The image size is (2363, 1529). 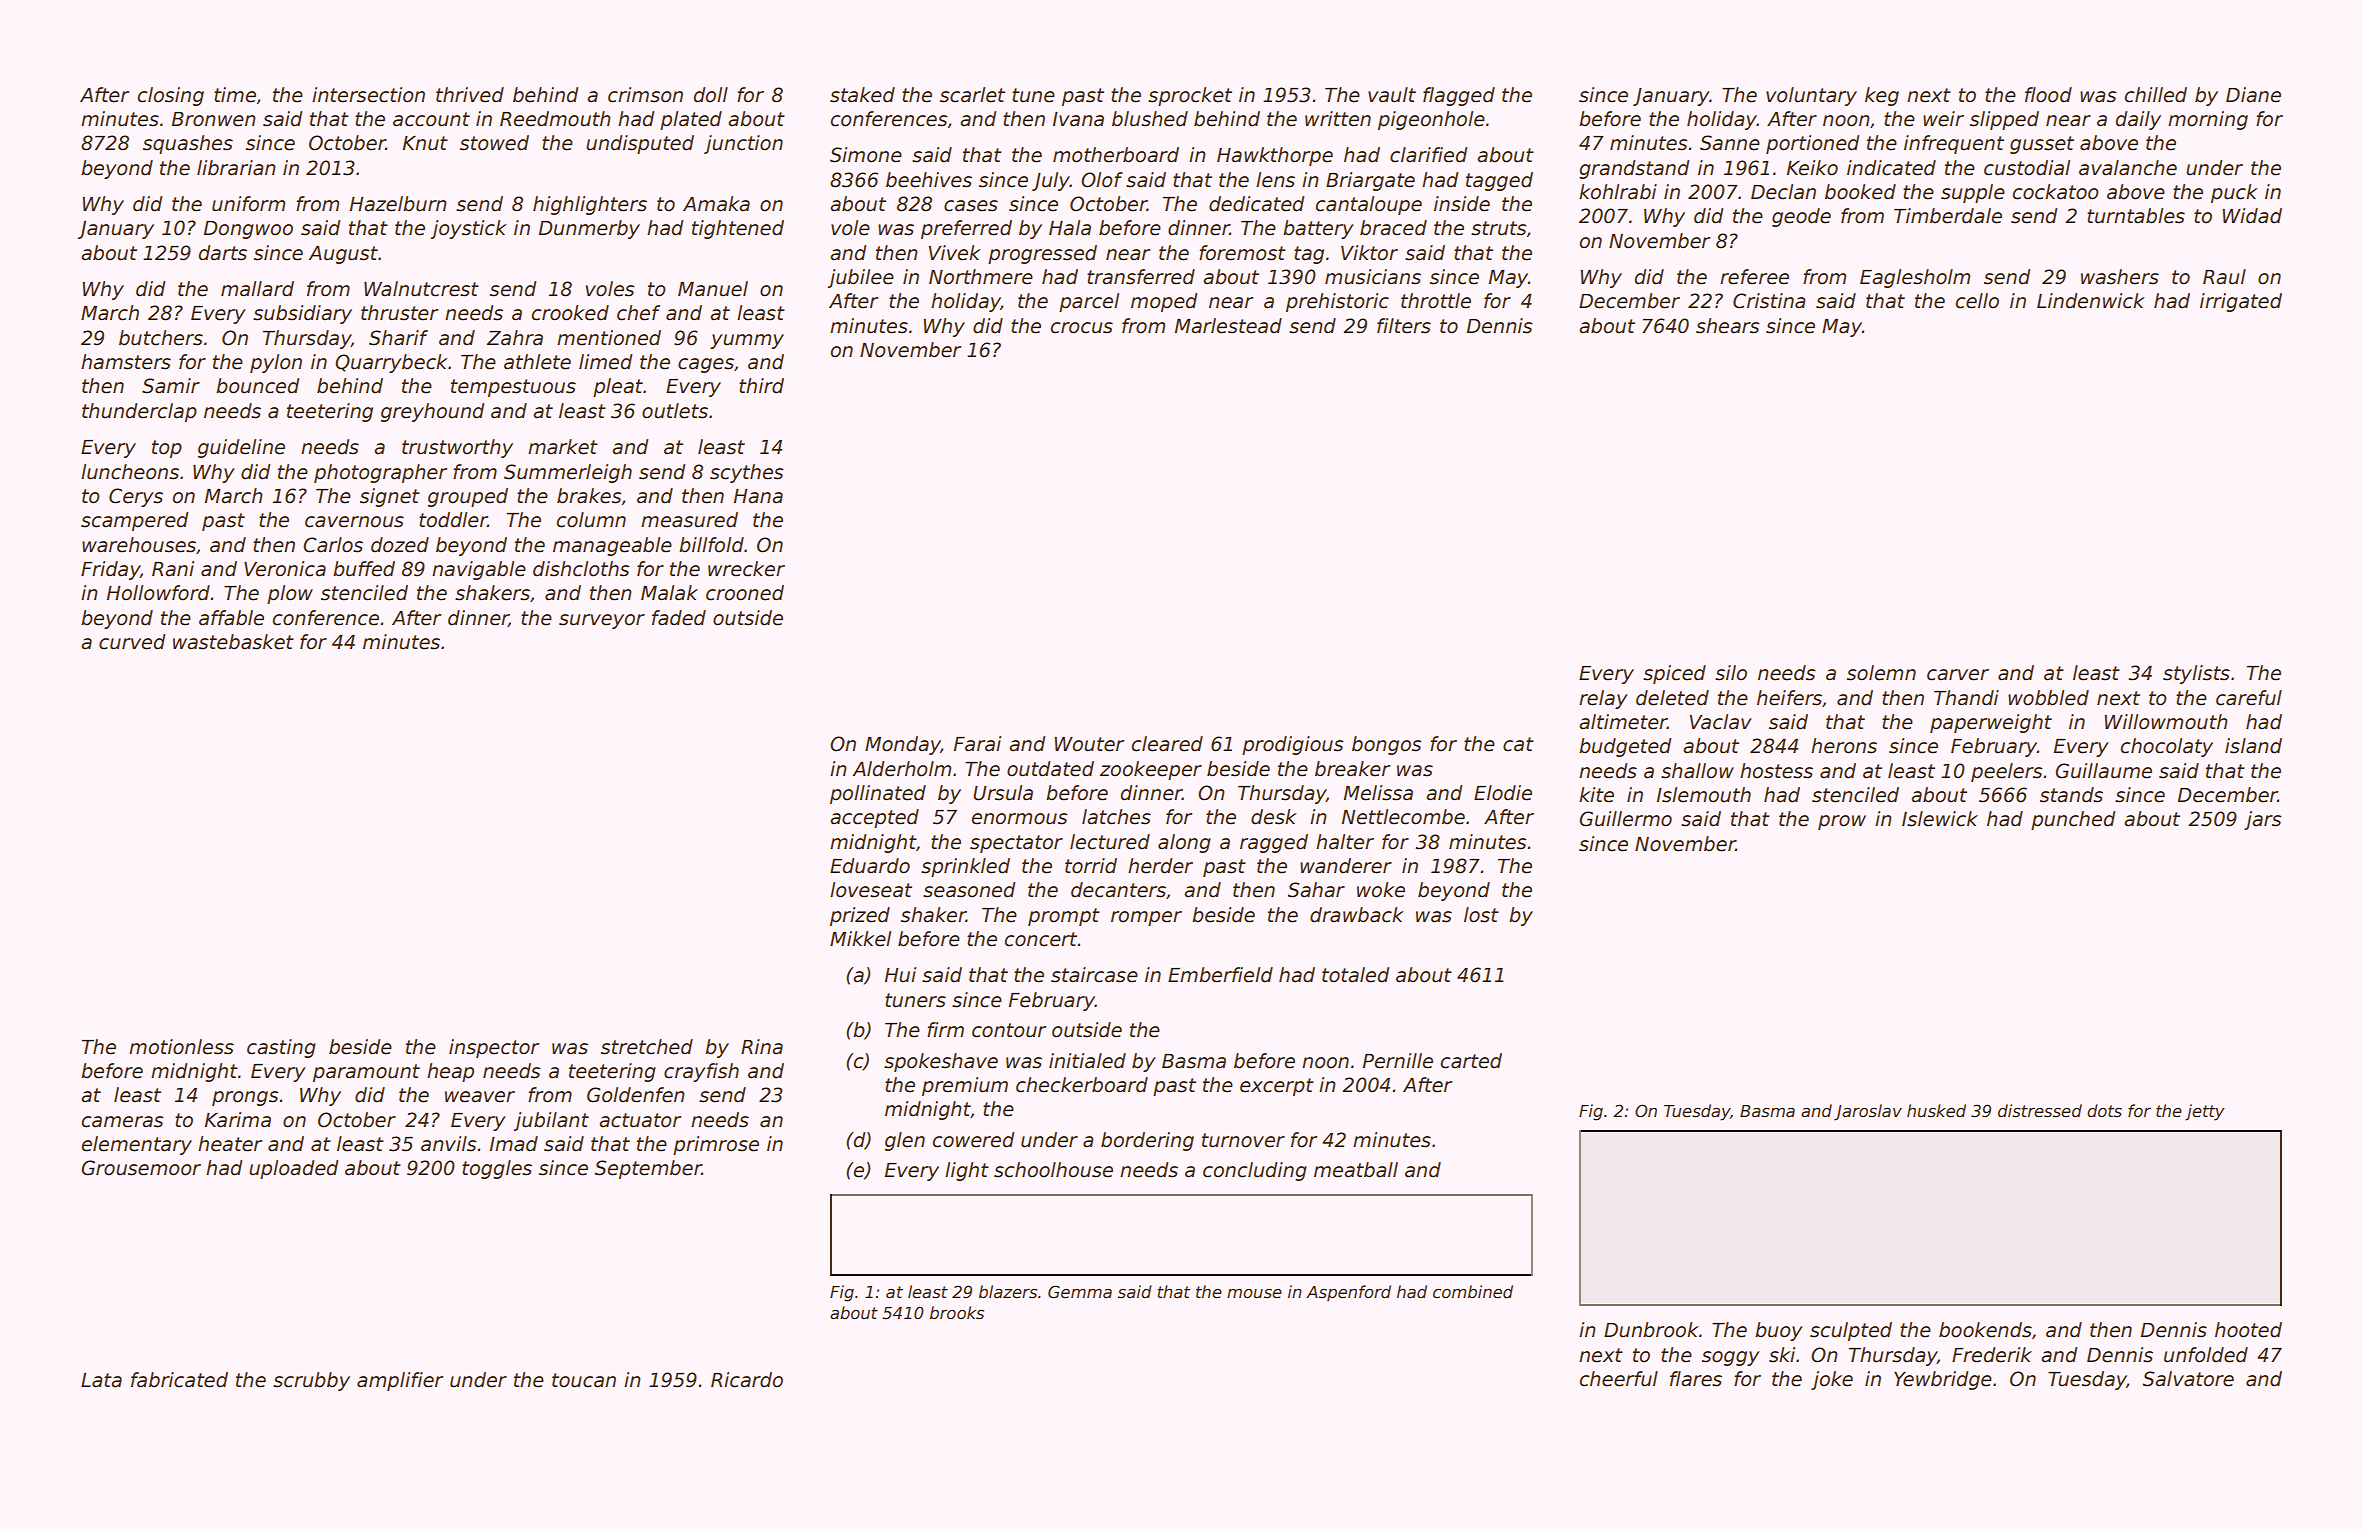 I want to click on scrubby, so click(x=311, y=1381).
